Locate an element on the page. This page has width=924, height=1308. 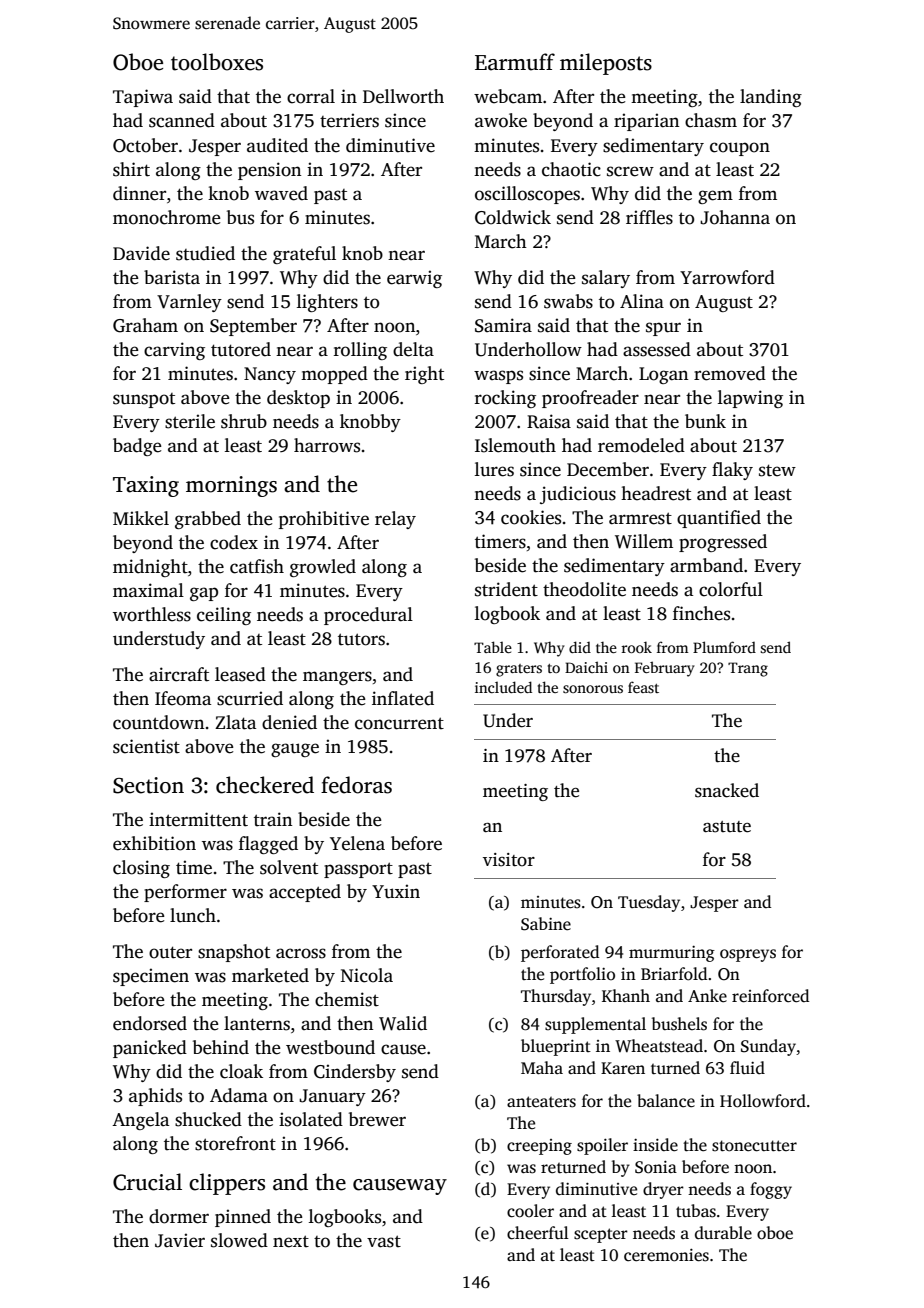
storefront is located at coordinates (235, 1143).
